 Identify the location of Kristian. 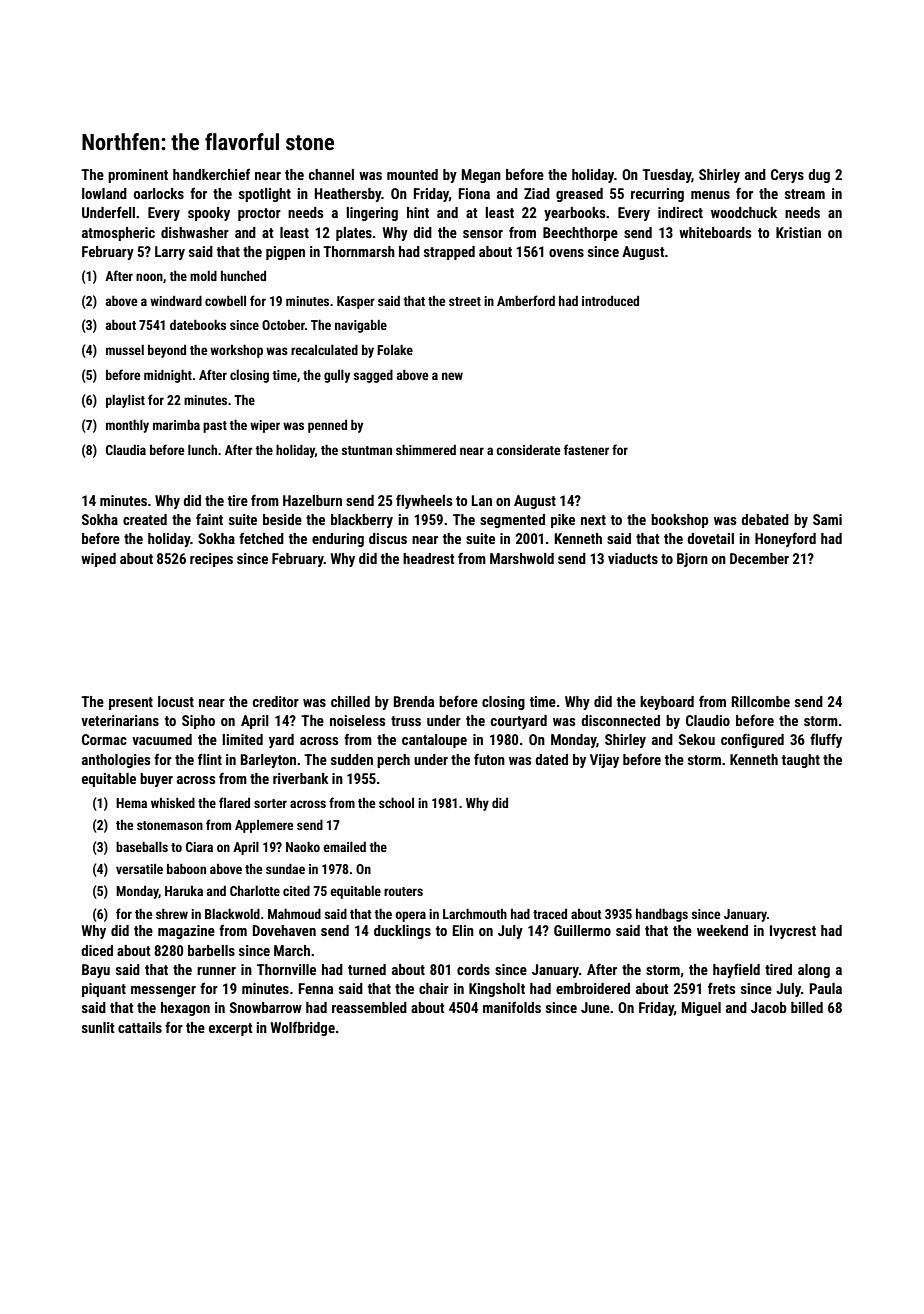
(798, 232).
